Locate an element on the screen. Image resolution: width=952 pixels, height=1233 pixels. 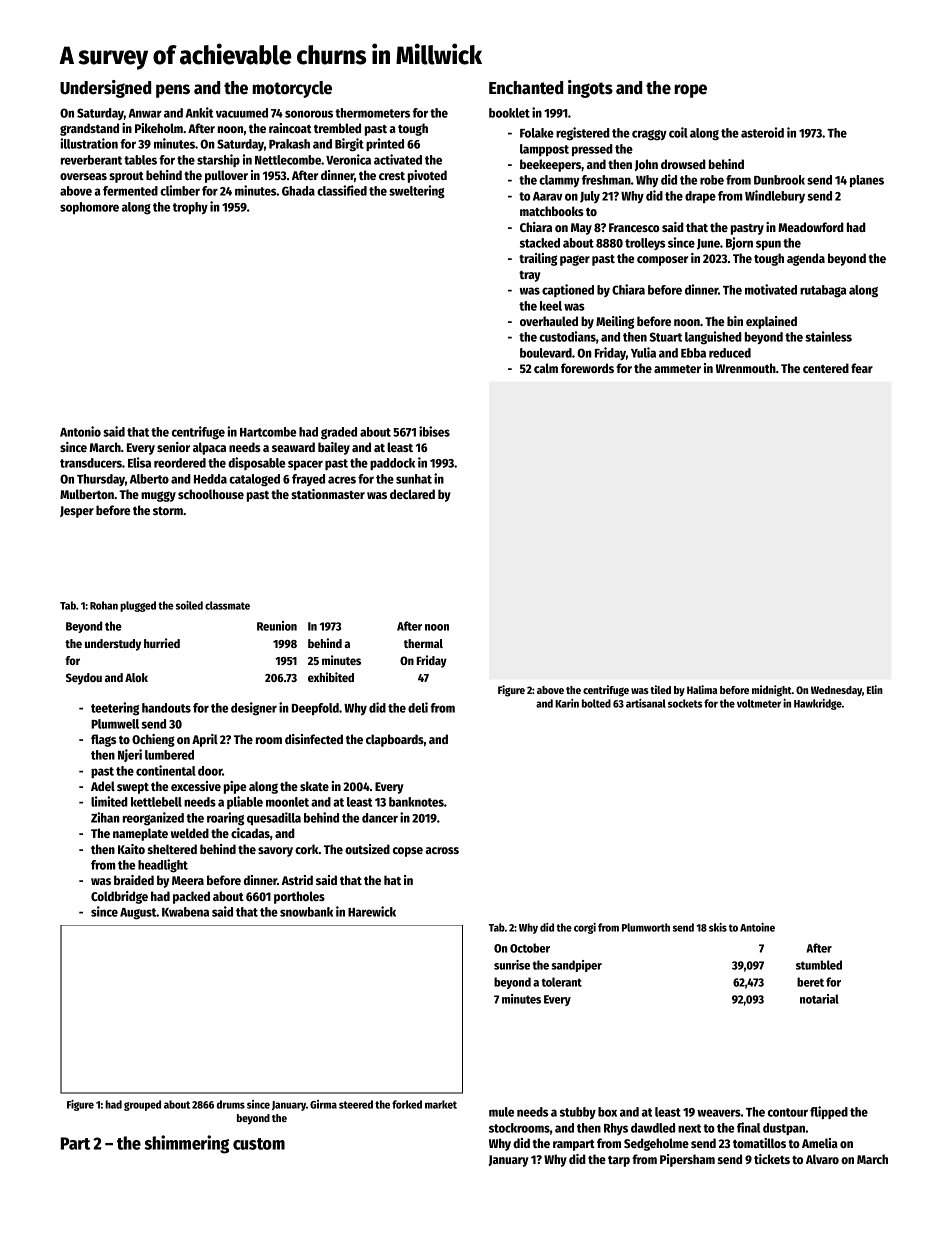
rope is located at coordinates (690, 91).
